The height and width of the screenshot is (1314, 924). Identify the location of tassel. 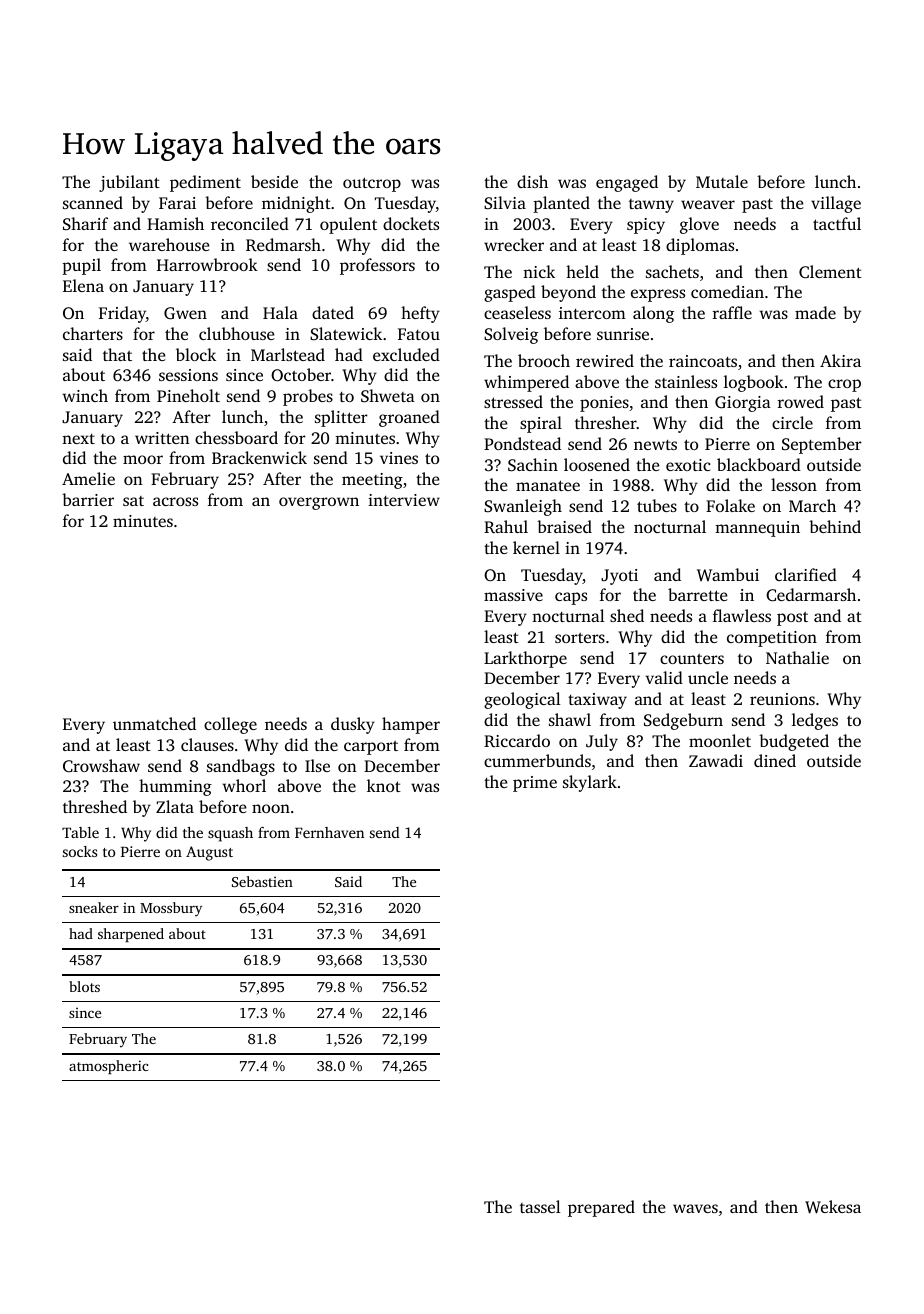
(540, 1206).
